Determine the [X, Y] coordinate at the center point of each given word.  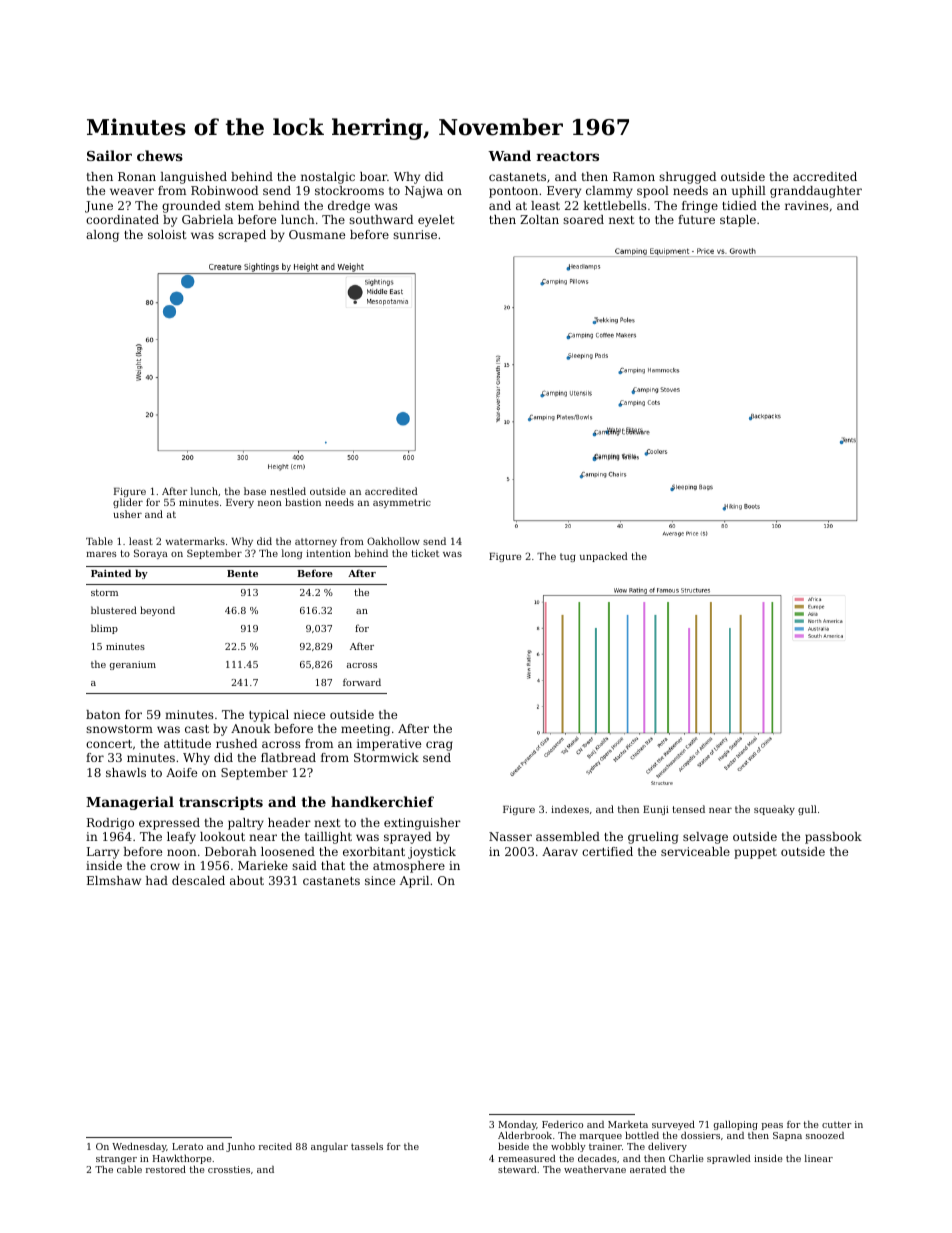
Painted [111, 573]
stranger [116, 1159]
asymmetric [402, 503]
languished [193, 178]
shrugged [687, 178]
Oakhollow [393, 541]
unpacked [604, 557]
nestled [288, 491]
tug [568, 557]
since [380, 880]
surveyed [673, 1125]
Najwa [424, 192]
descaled [198, 880]
